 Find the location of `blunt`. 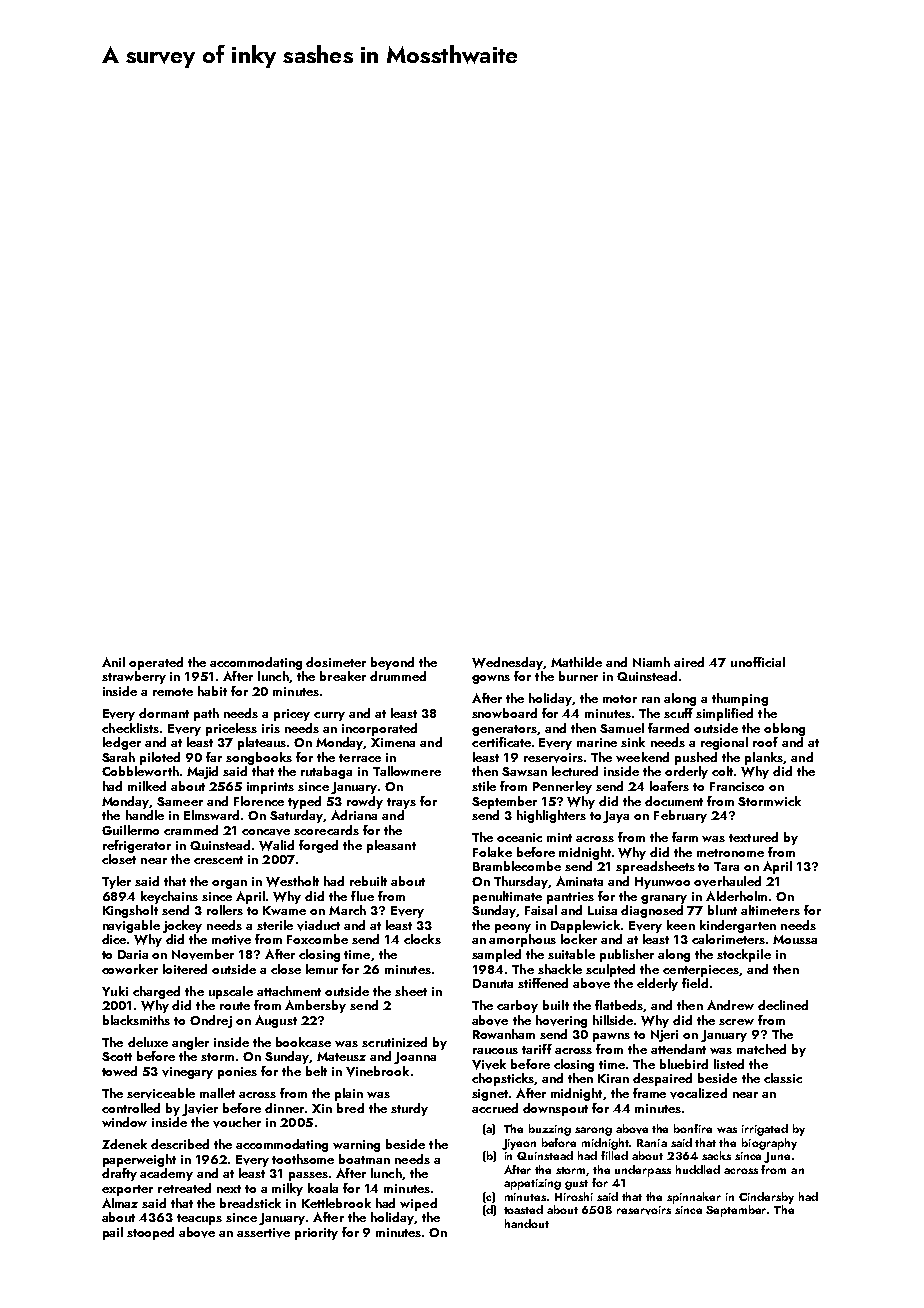

blunt is located at coordinates (722, 910).
